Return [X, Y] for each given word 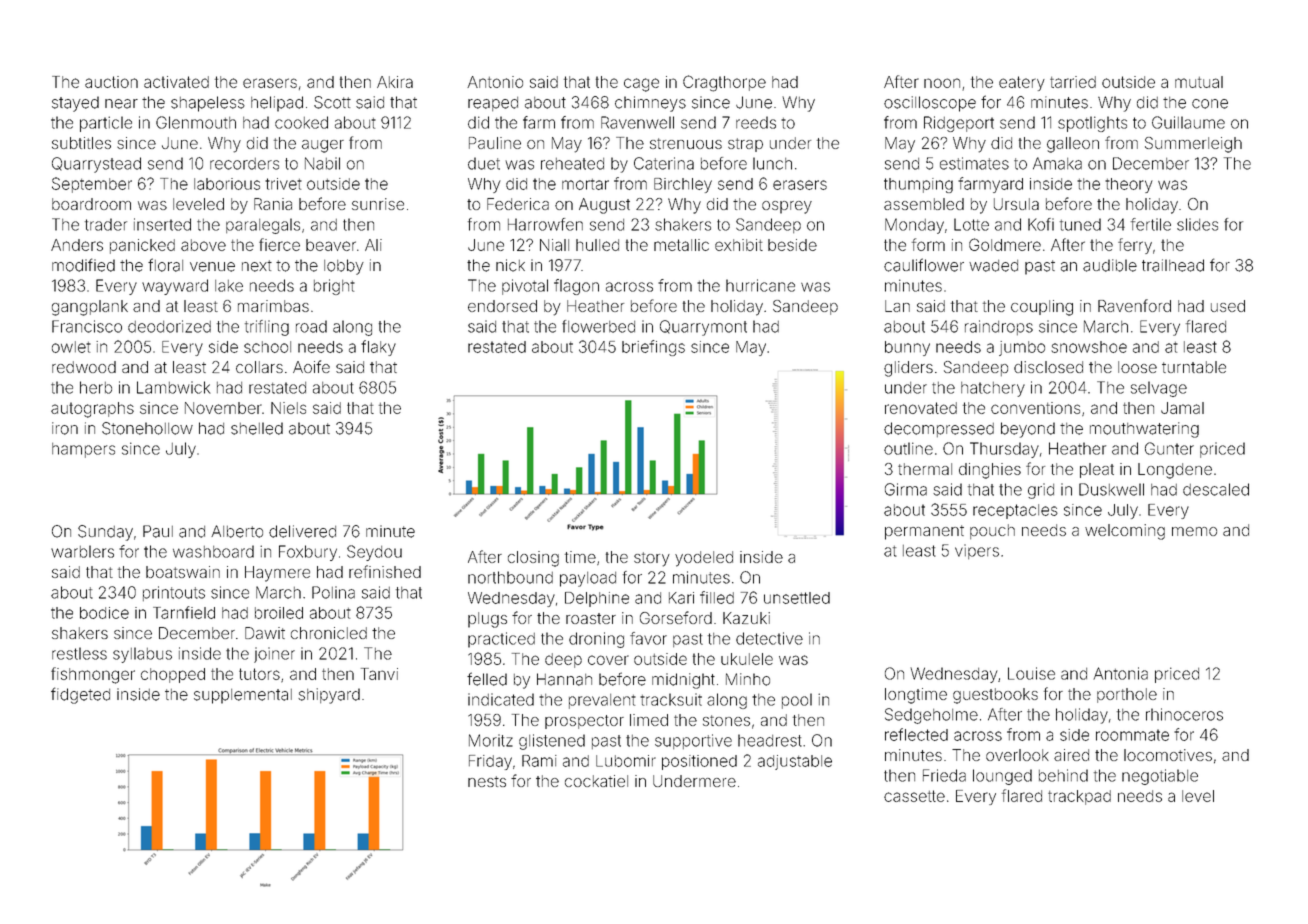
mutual [1199, 82]
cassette [914, 796]
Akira [395, 82]
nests [487, 781]
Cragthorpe [724, 83]
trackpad [1079, 797]
